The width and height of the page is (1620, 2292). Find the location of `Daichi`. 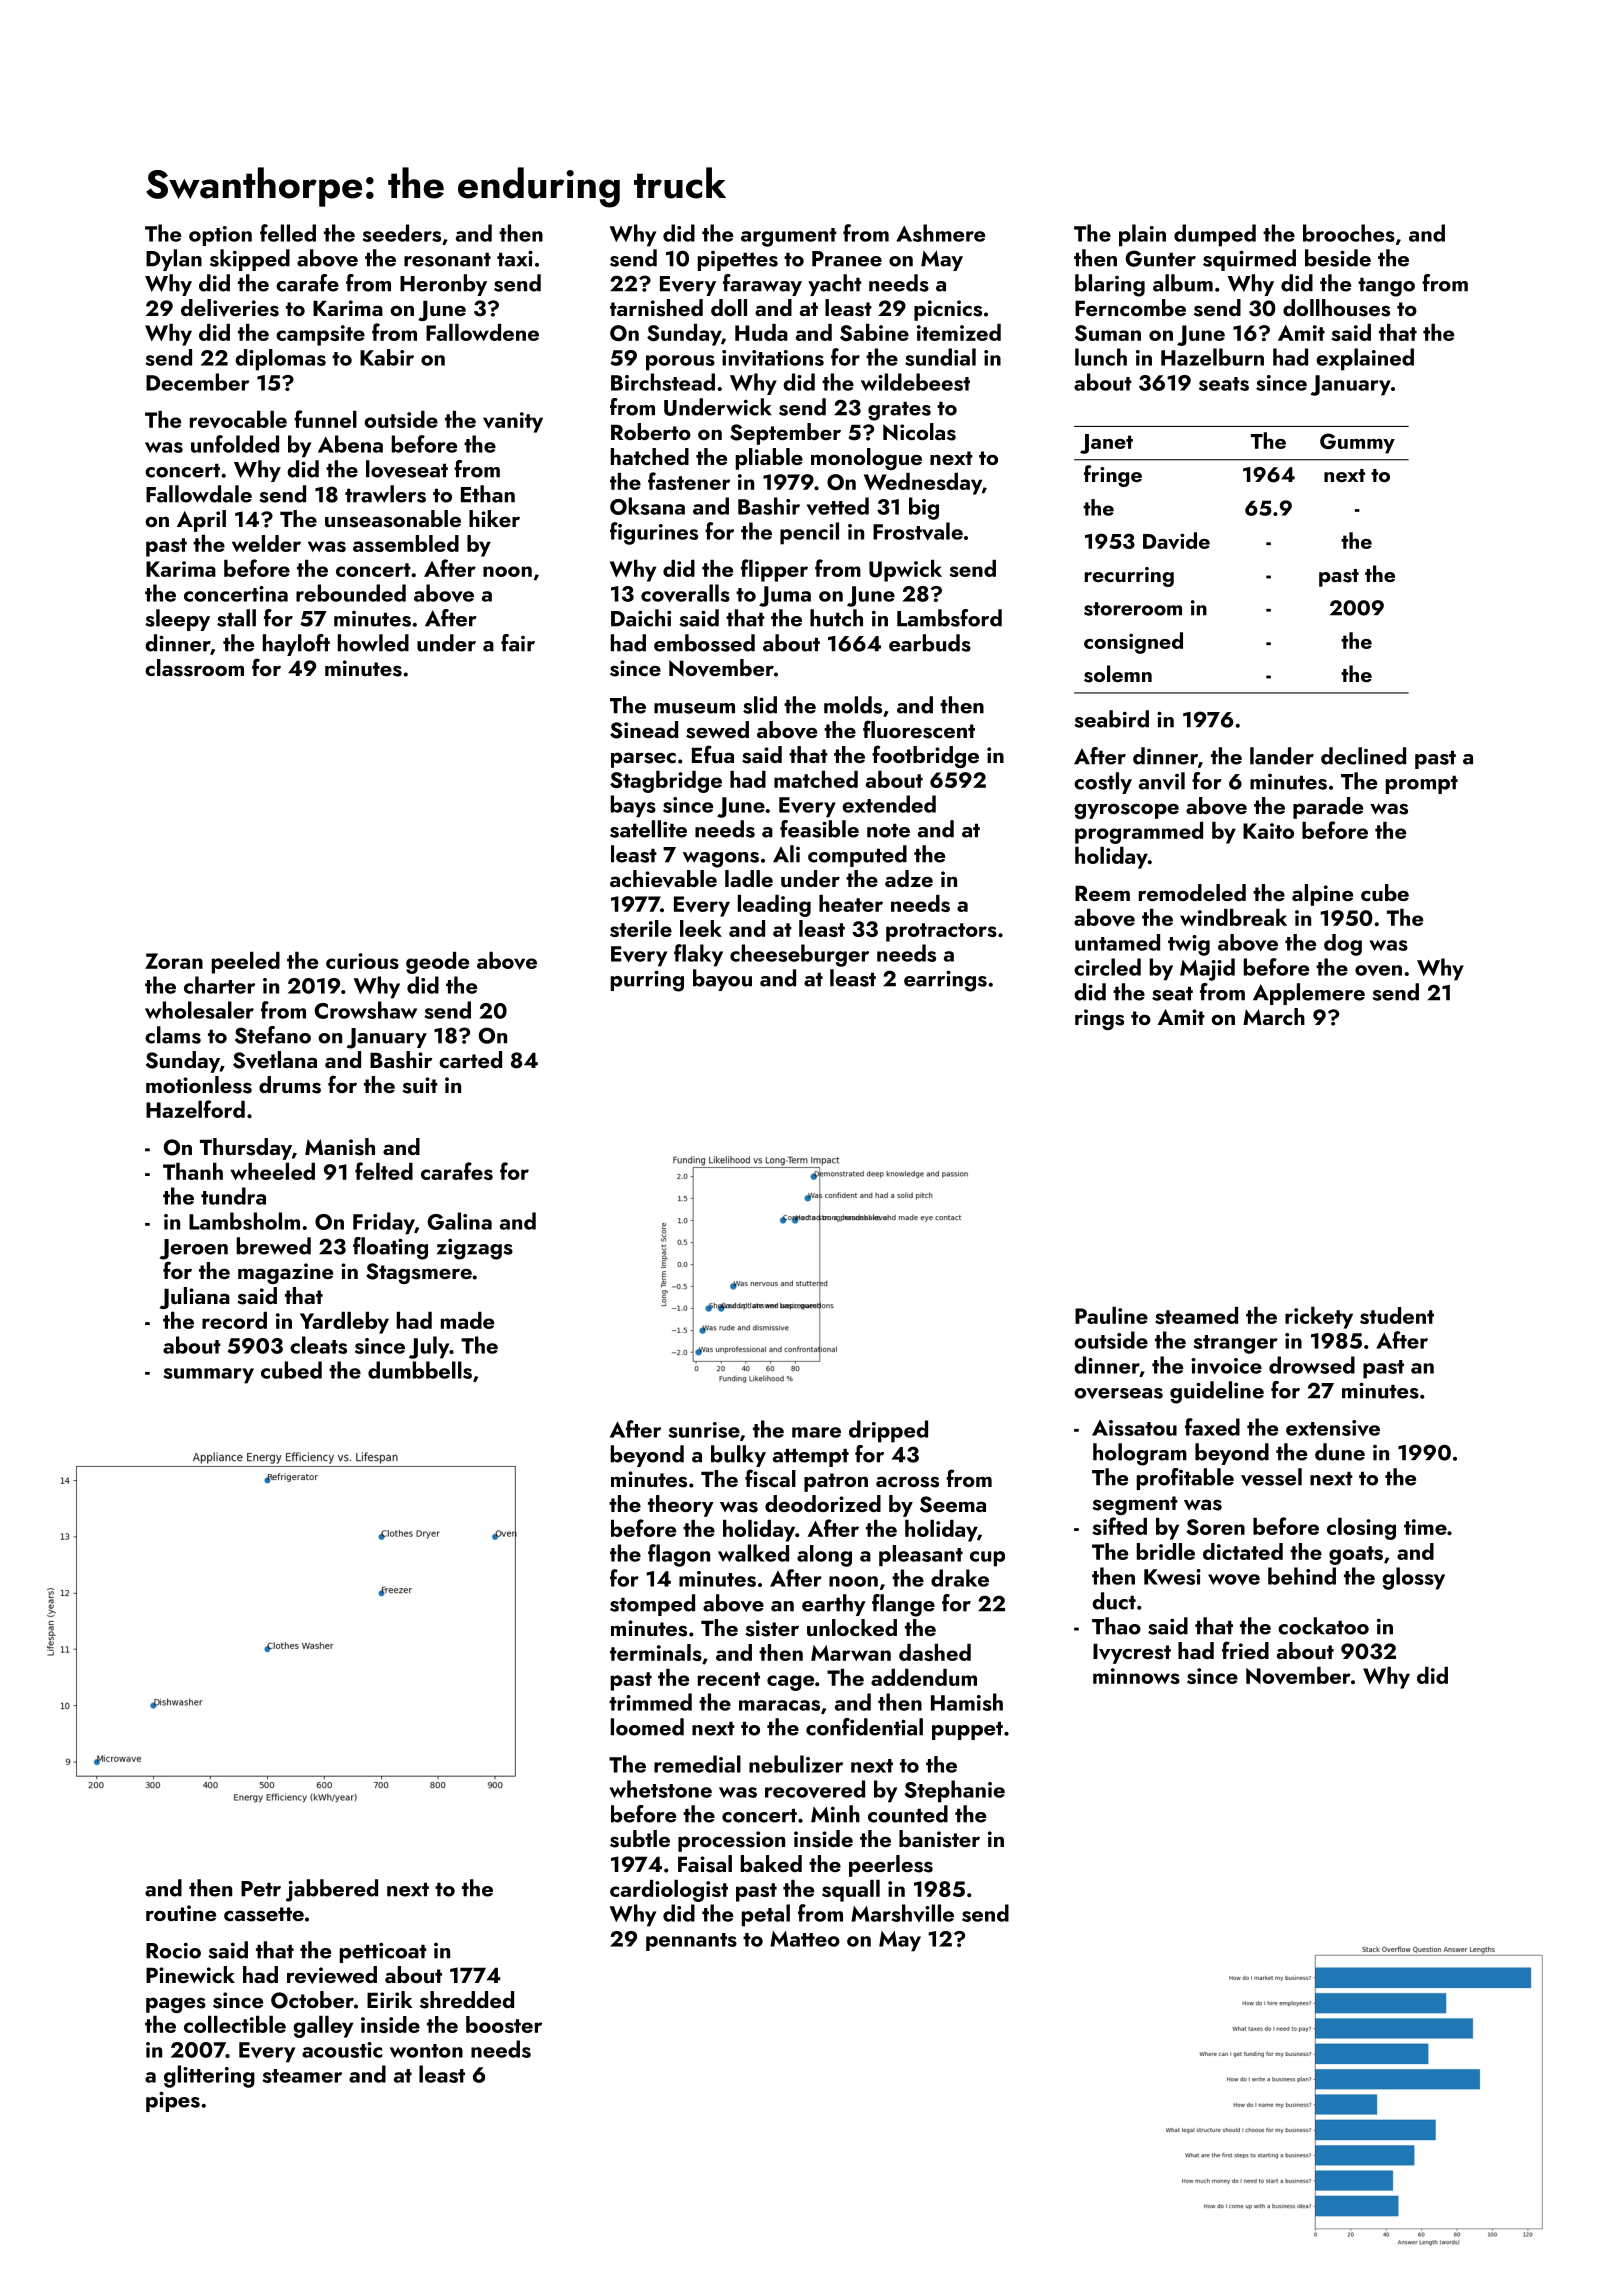

Daichi is located at coordinates (641, 618).
